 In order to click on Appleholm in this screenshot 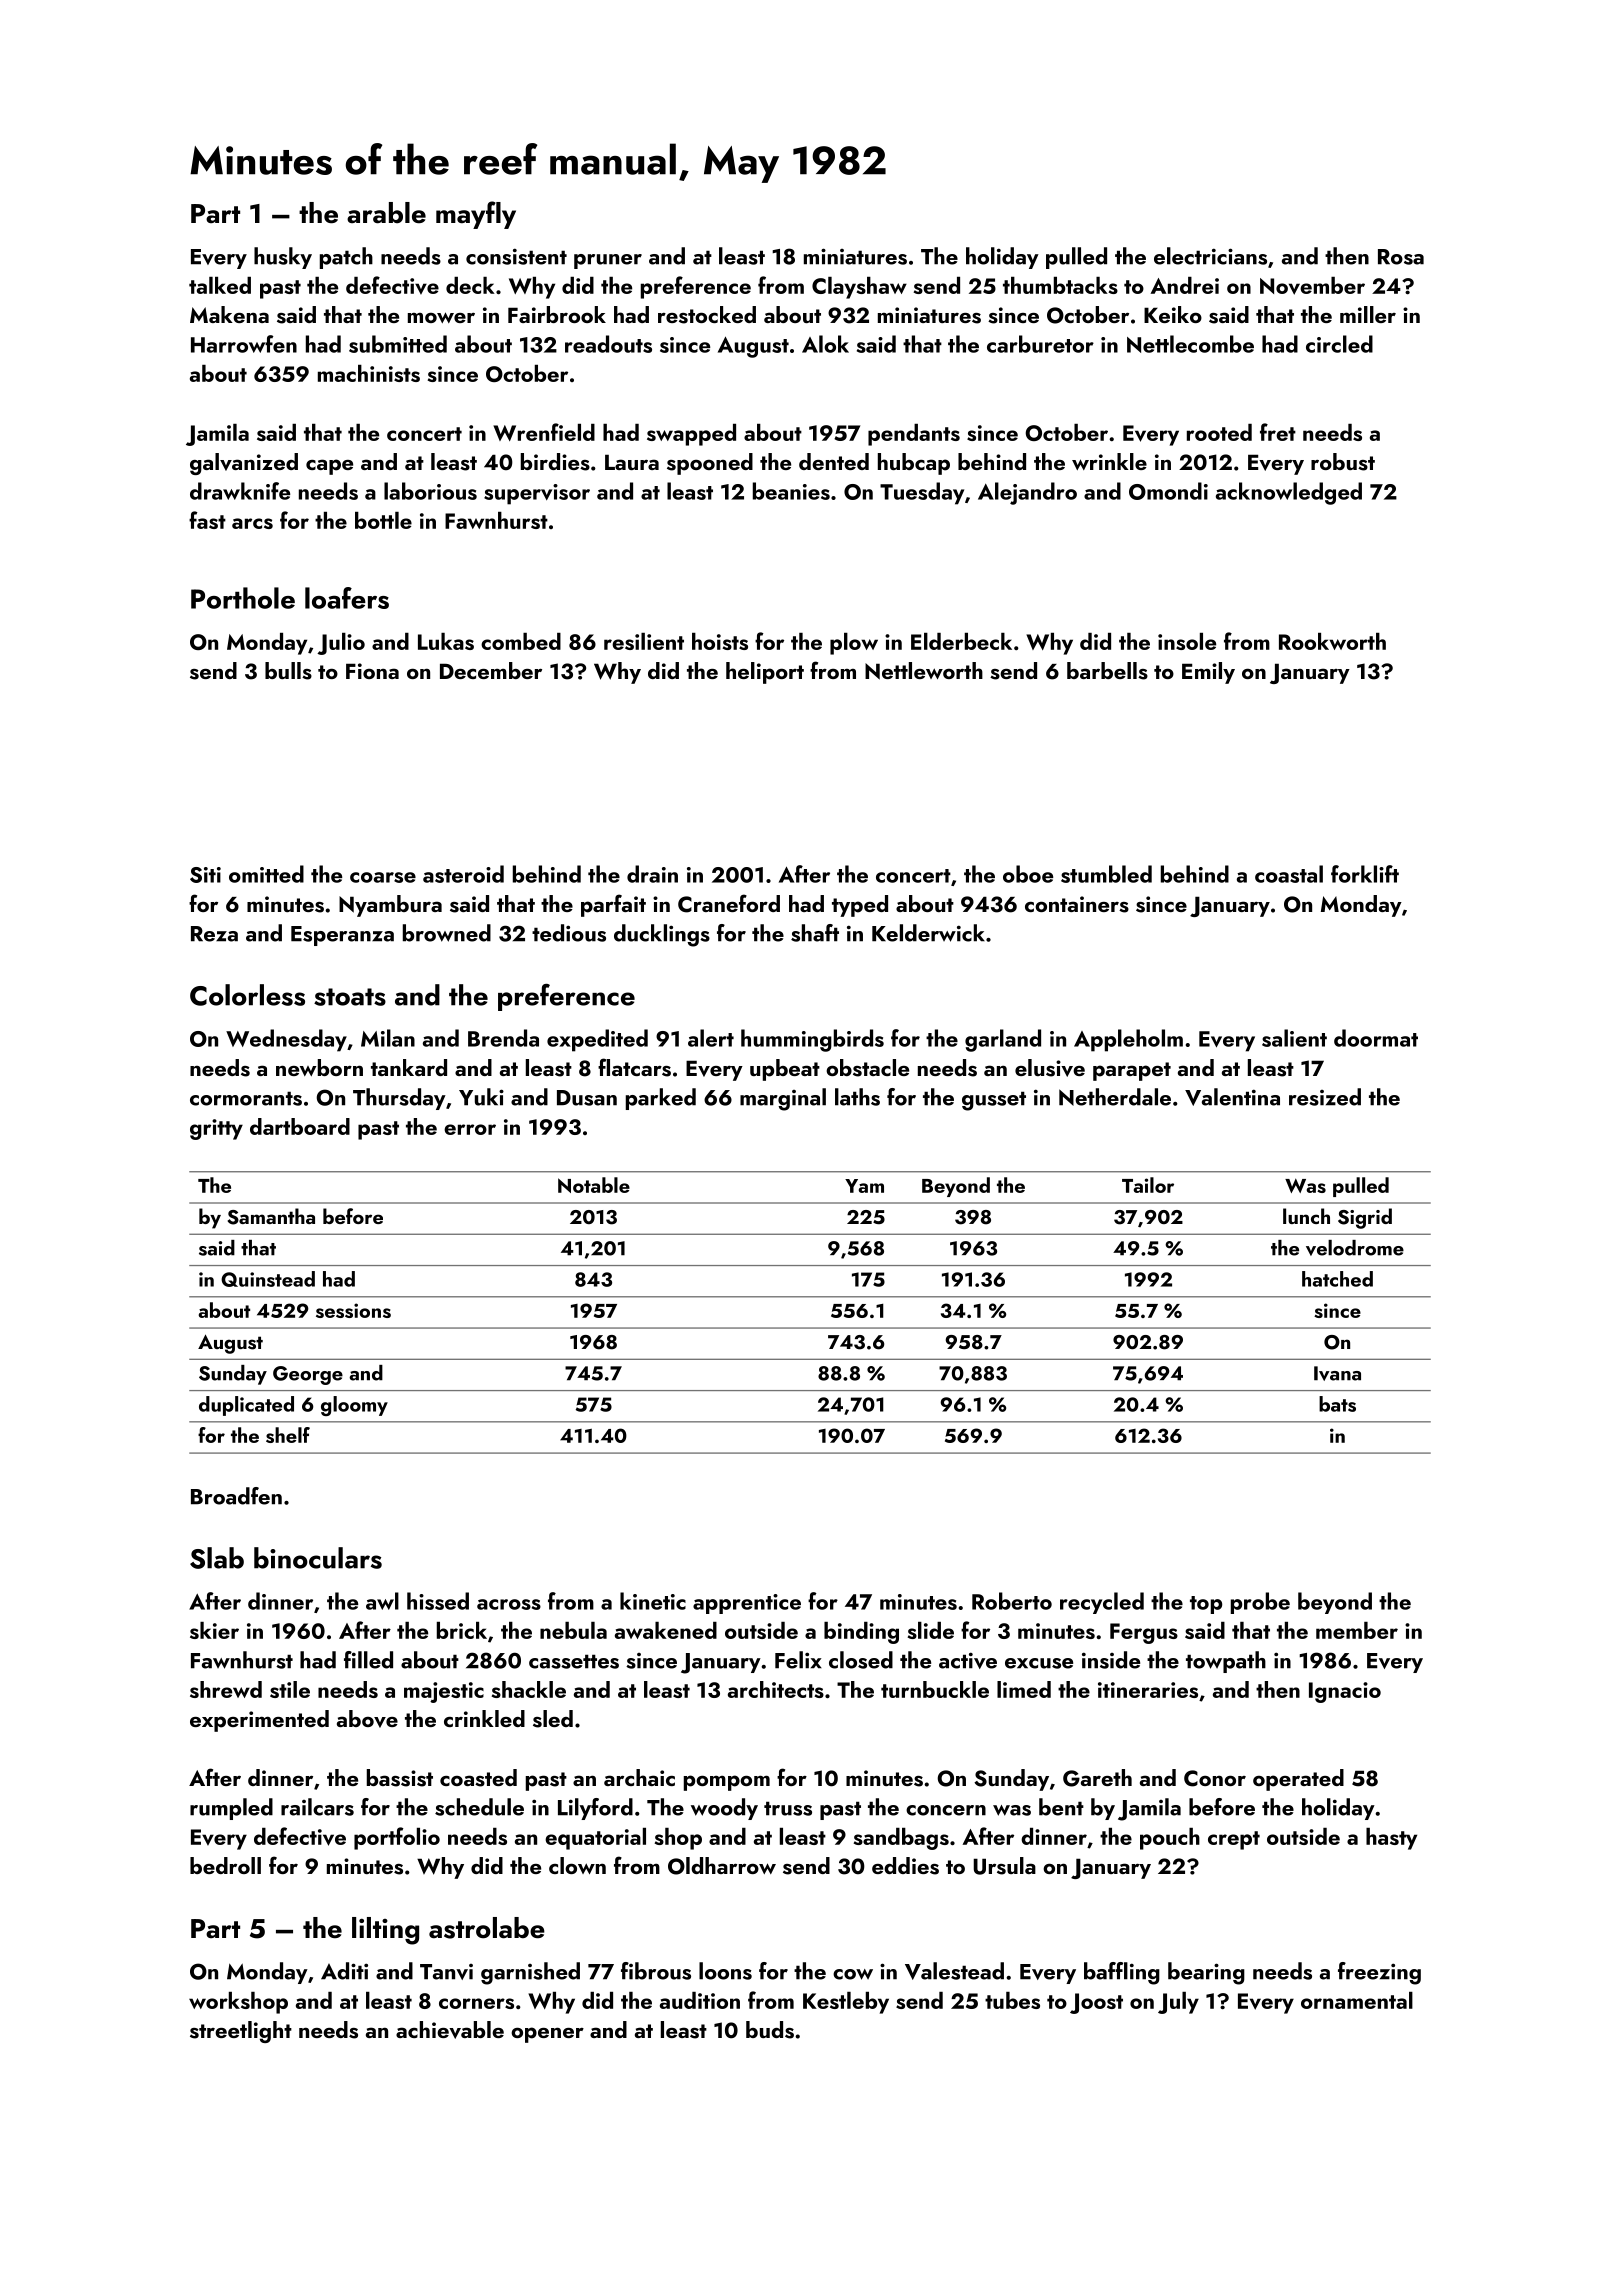, I will do `click(1128, 1040)`.
